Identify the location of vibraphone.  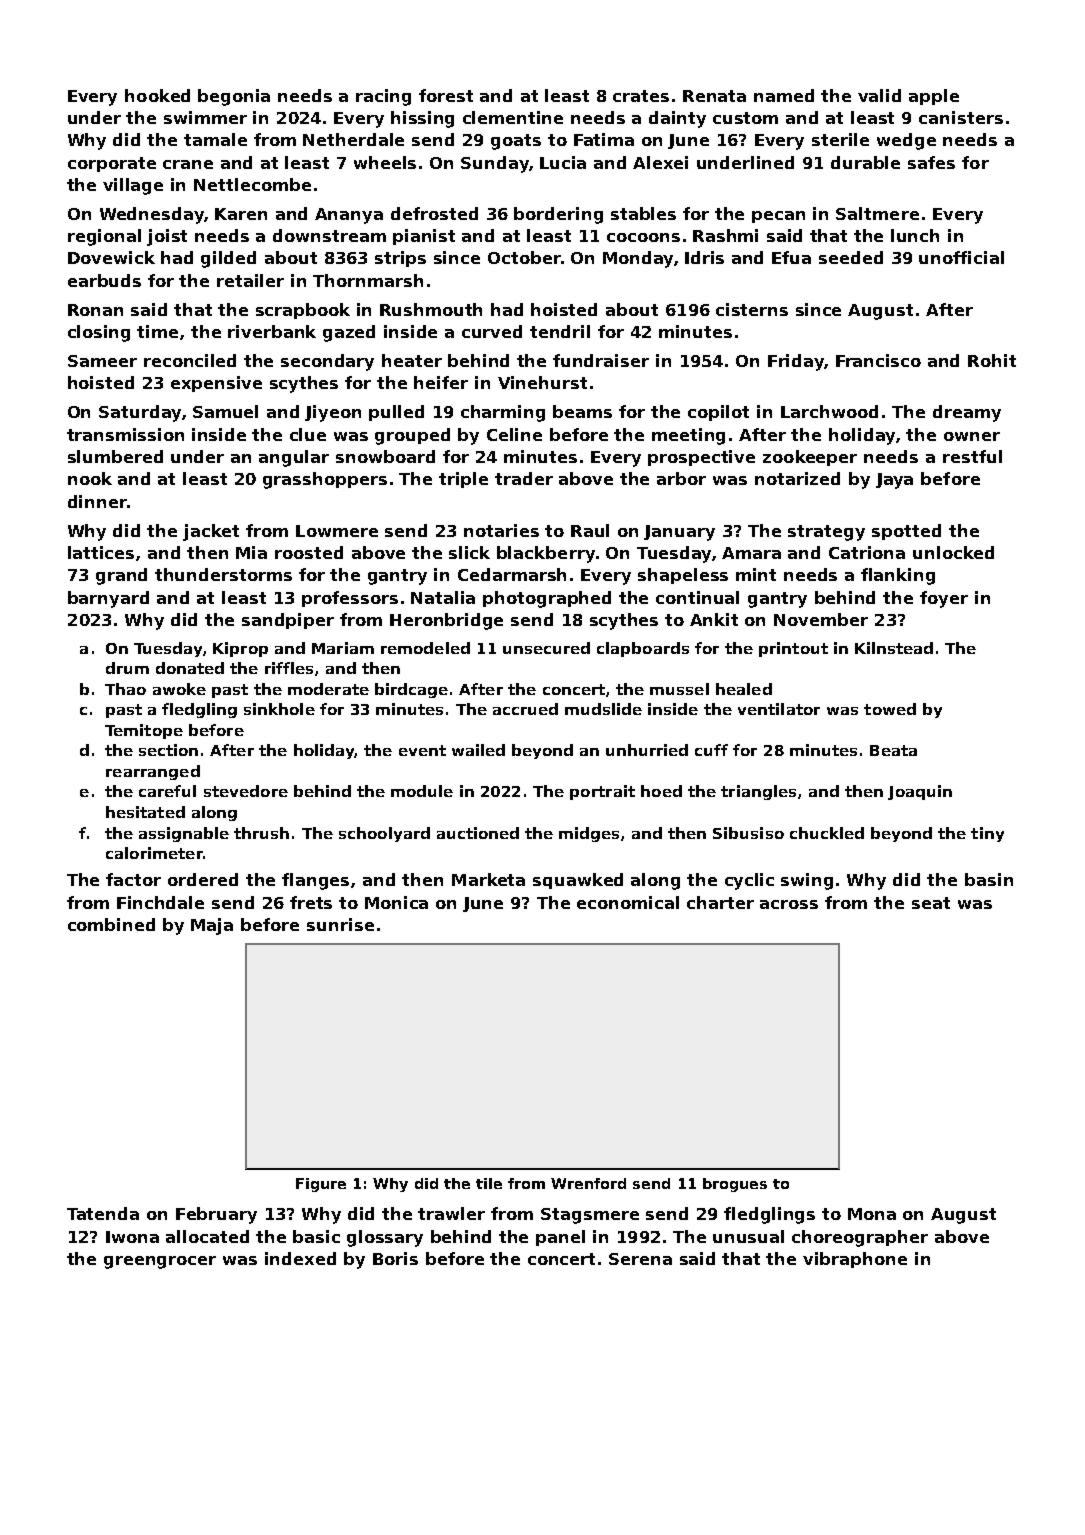
(855, 1260).
